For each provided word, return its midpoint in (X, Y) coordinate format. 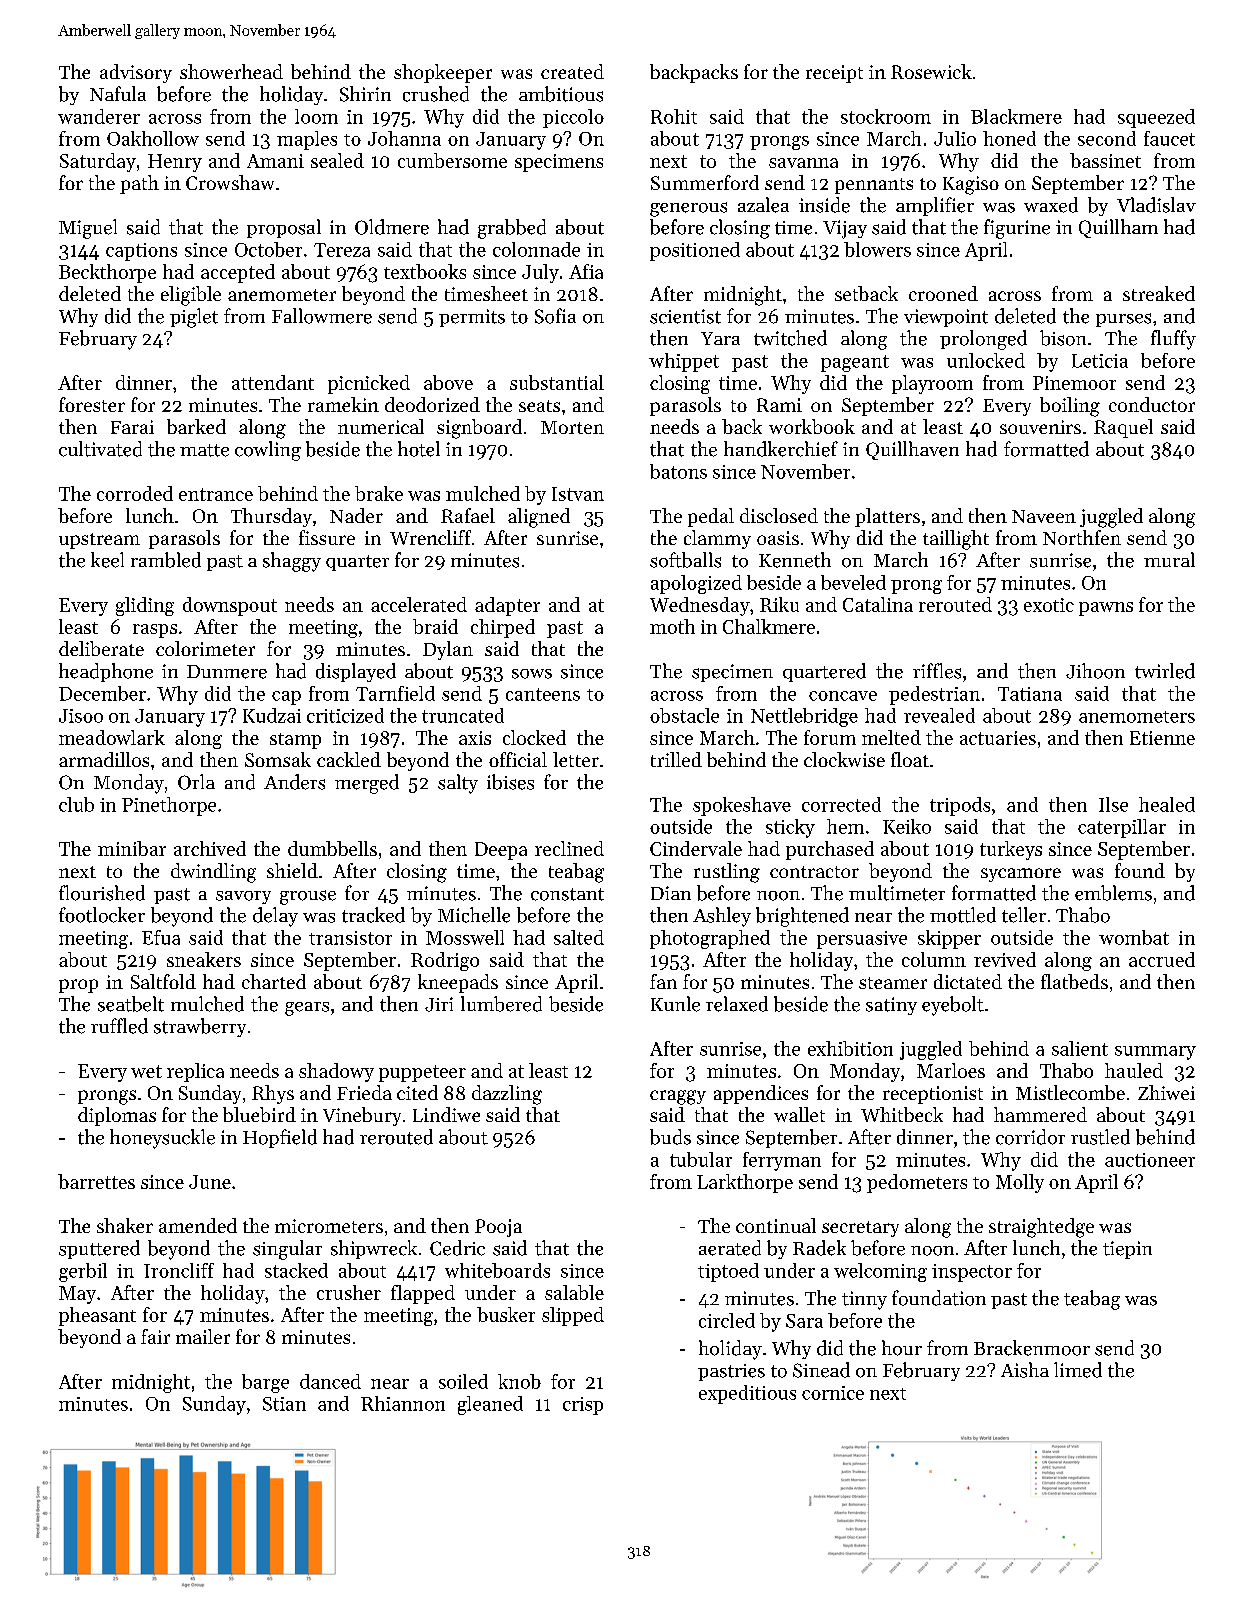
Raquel (1123, 428)
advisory (136, 73)
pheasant (97, 1316)
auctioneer (1150, 1160)
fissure (327, 537)
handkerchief (781, 449)
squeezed (1156, 118)
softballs (685, 560)
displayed (356, 672)
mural (1169, 559)
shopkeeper (443, 73)
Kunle (675, 1004)
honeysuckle (162, 1139)
